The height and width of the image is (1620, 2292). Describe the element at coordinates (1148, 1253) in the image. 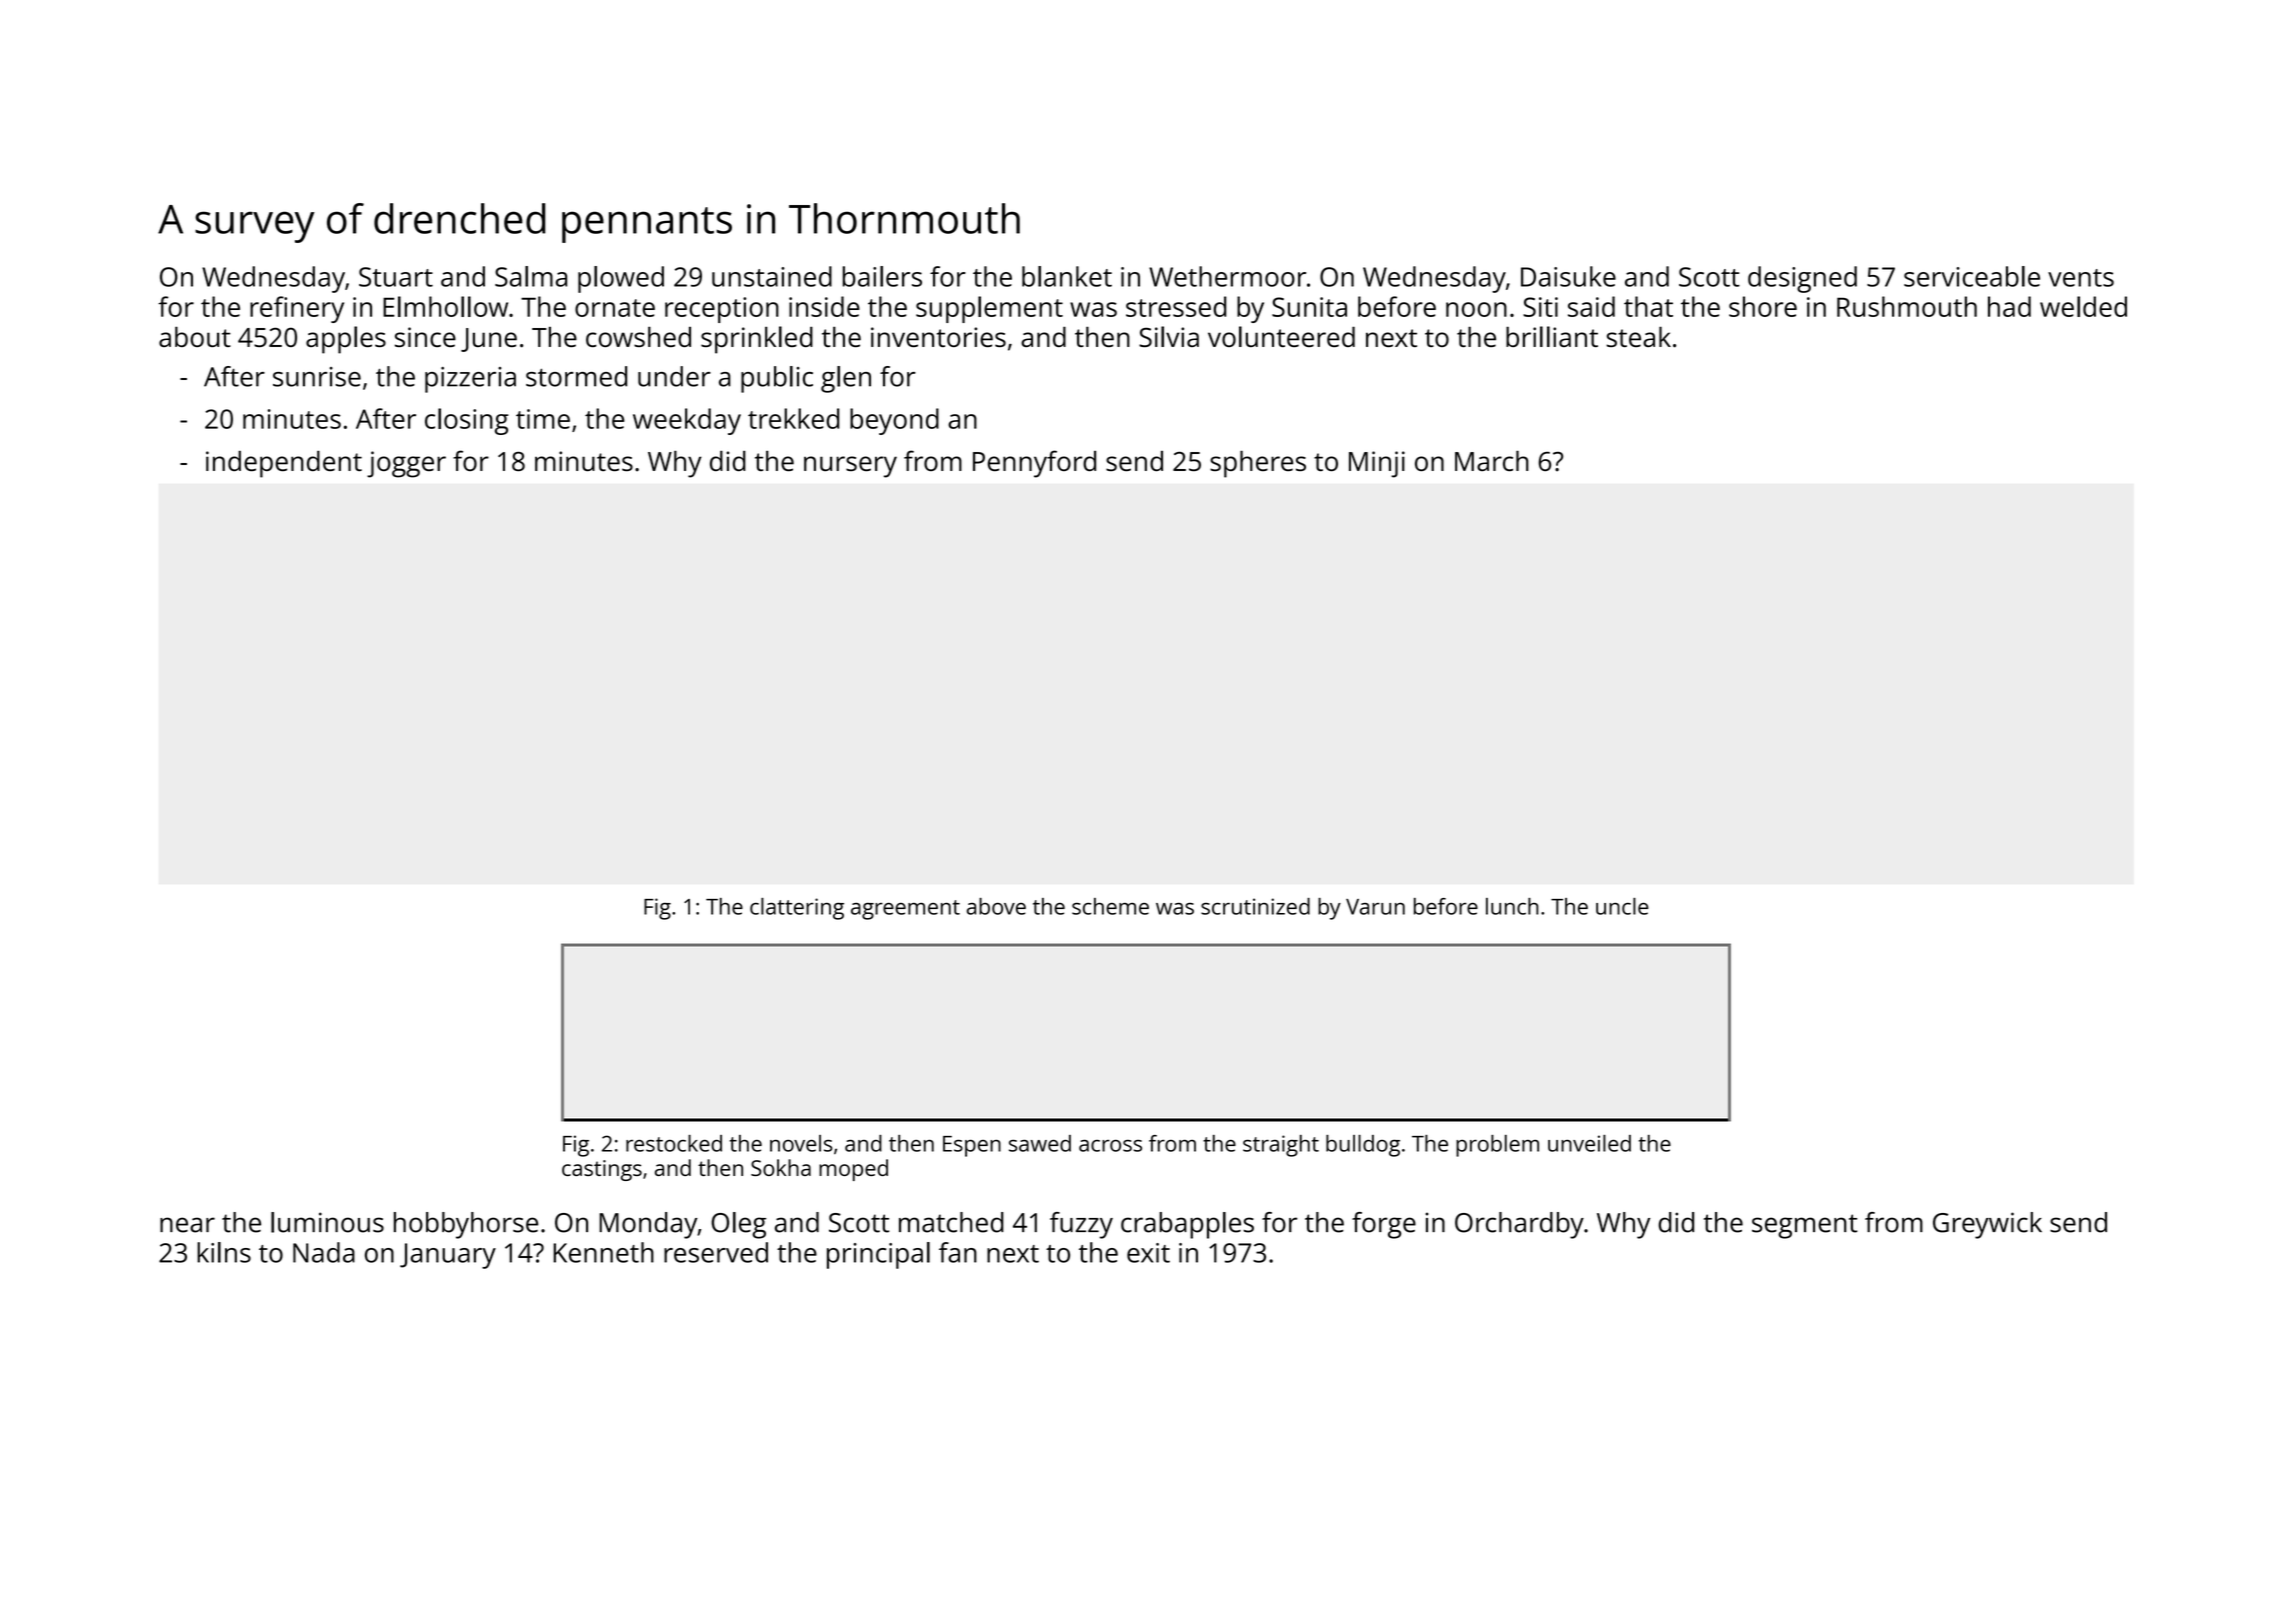

I see `exit` at that location.
